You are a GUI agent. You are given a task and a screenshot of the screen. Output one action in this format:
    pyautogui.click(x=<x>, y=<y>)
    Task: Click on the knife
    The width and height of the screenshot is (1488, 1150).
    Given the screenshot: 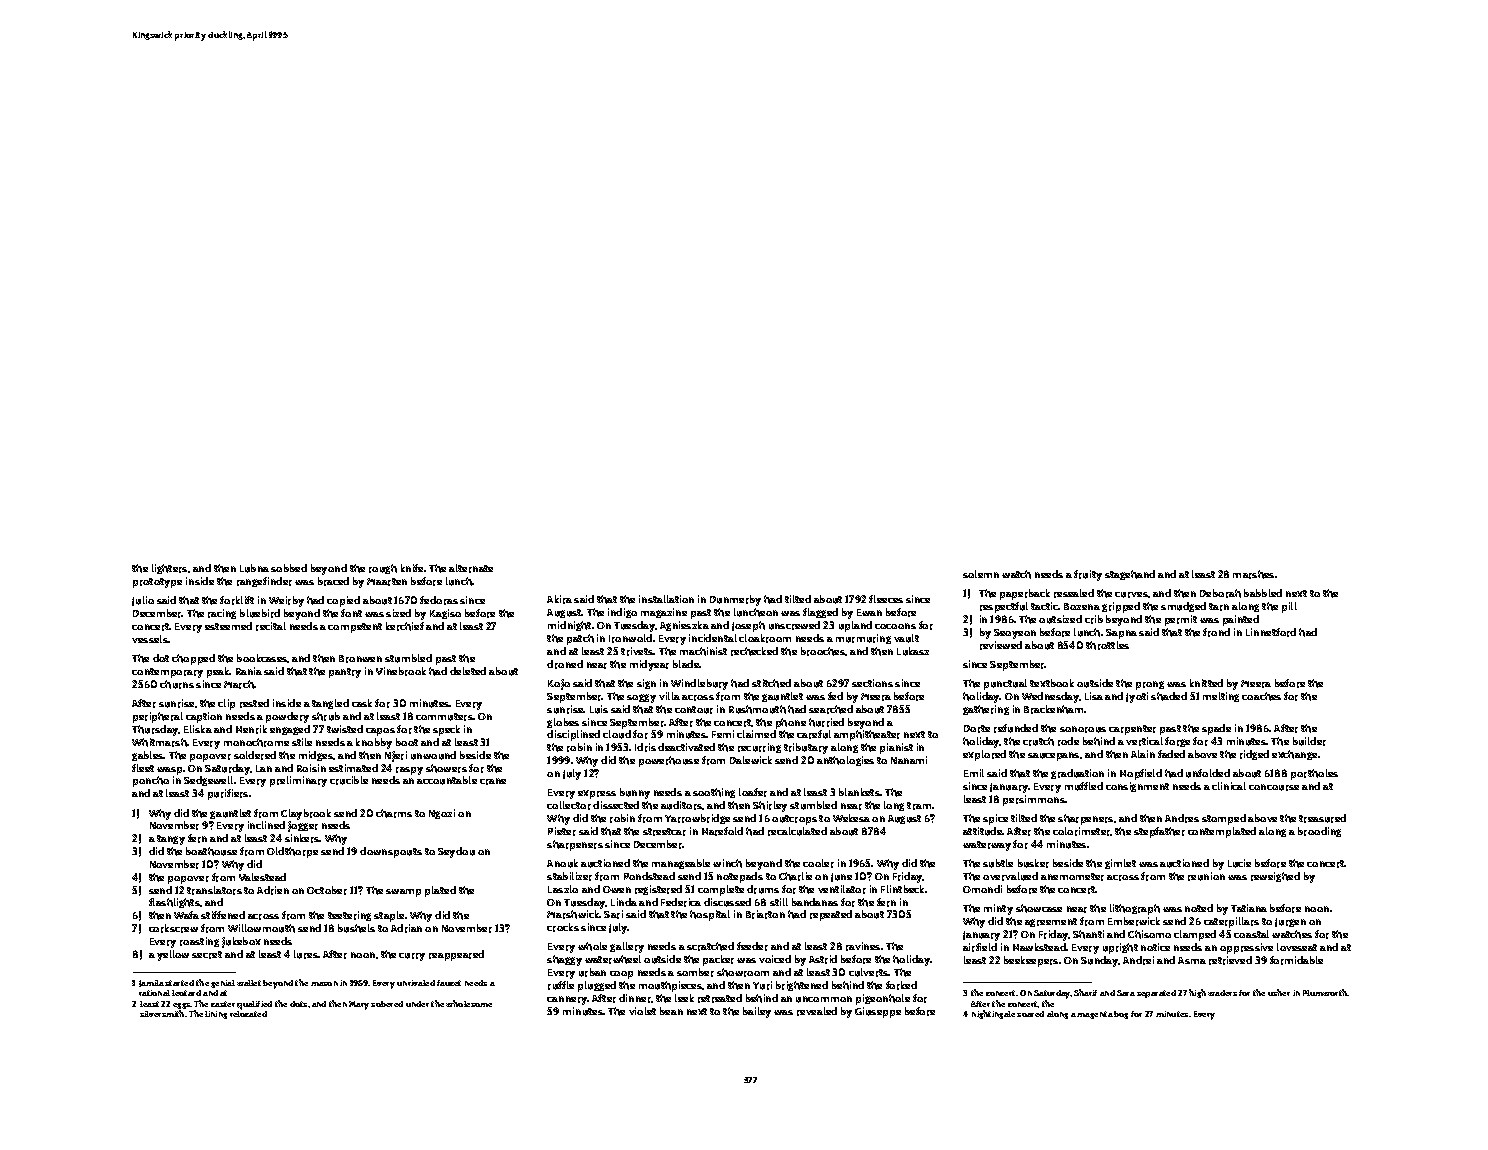 What is the action you would take?
    pyautogui.click(x=412, y=568)
